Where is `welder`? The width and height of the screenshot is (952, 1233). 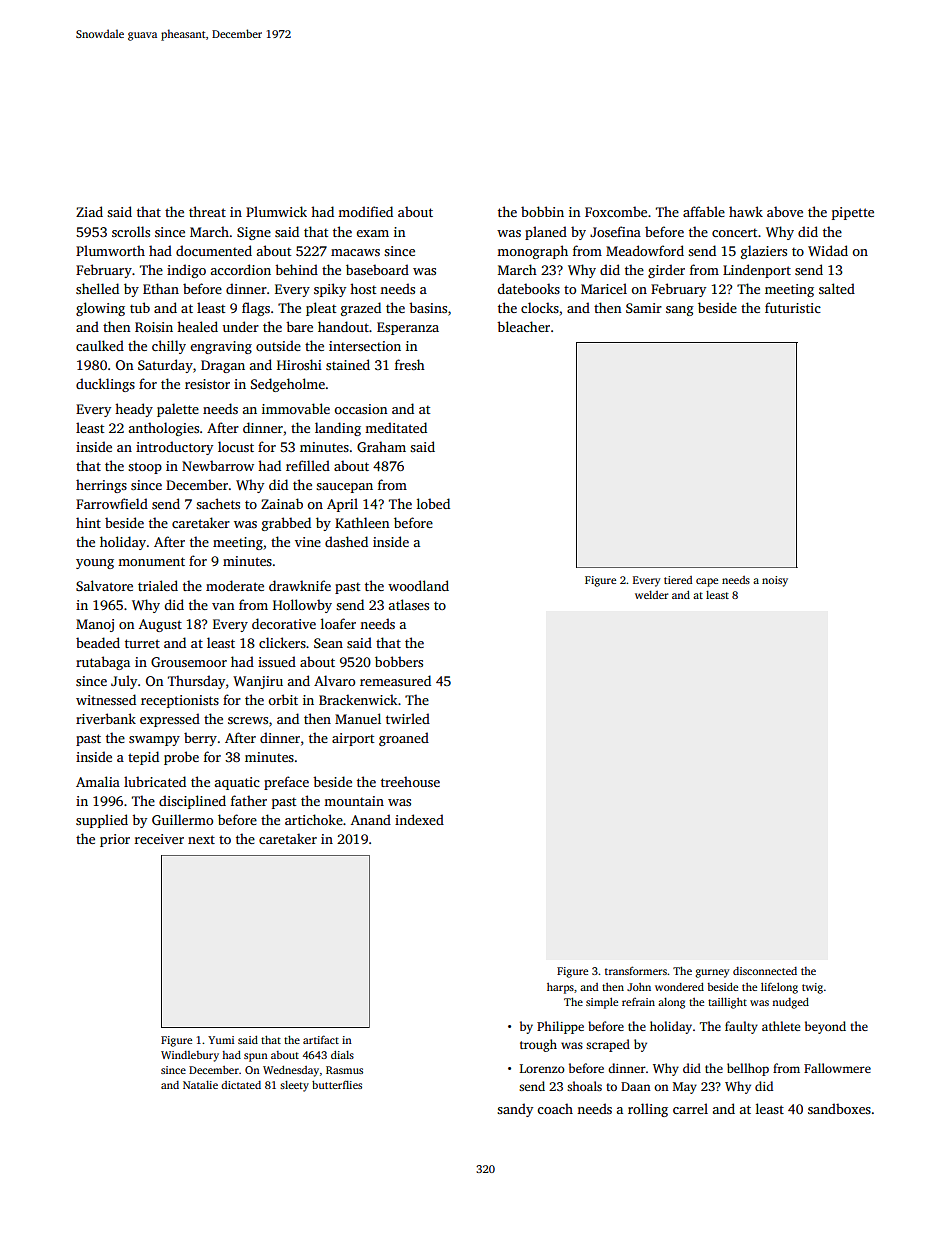
welder is located at coordinates (651, 595).
